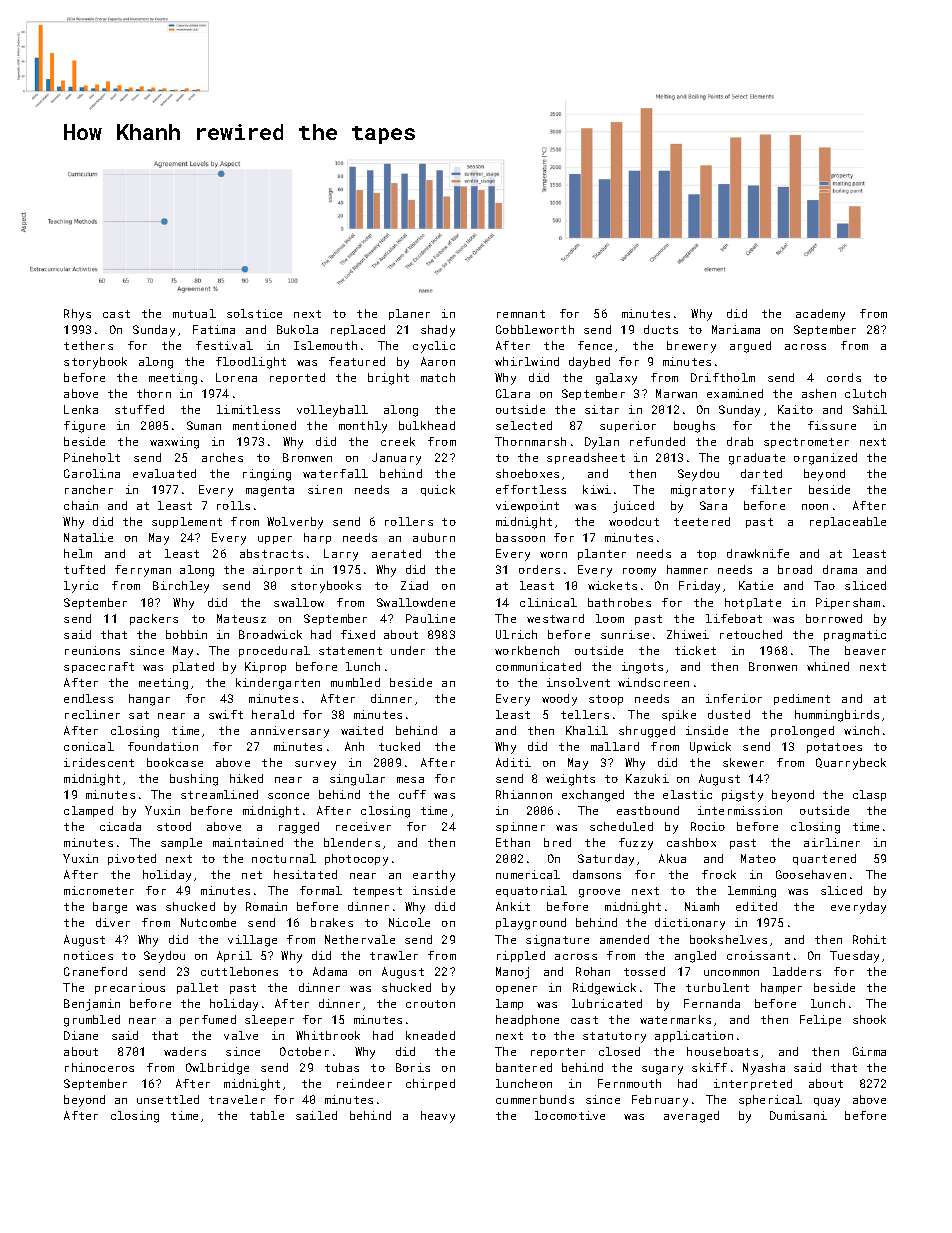 This document has width=952, height=1233. I want to click on juiced, so click(633, 507).
